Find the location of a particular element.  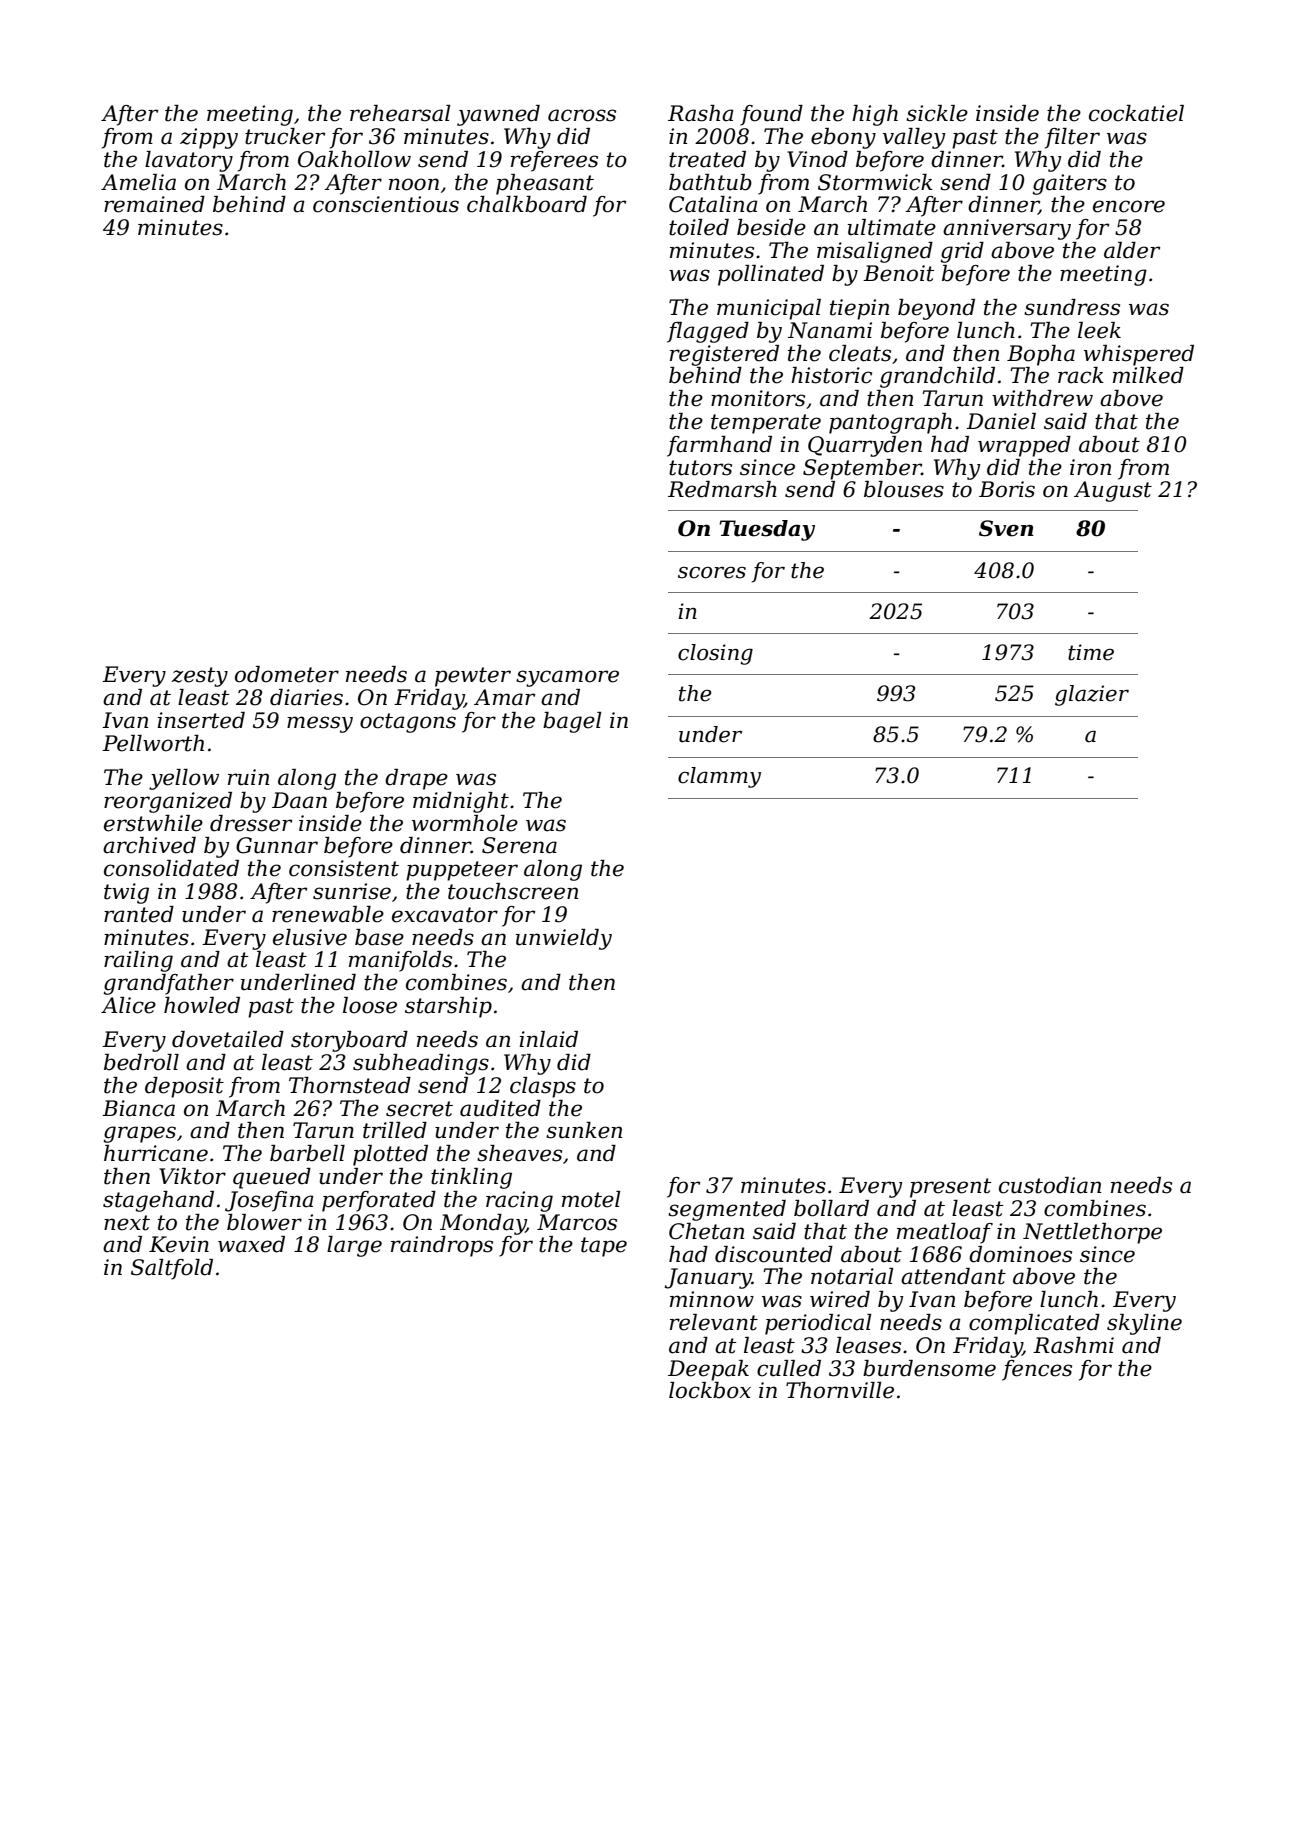

odometer is located at coordinates (287, 674).
